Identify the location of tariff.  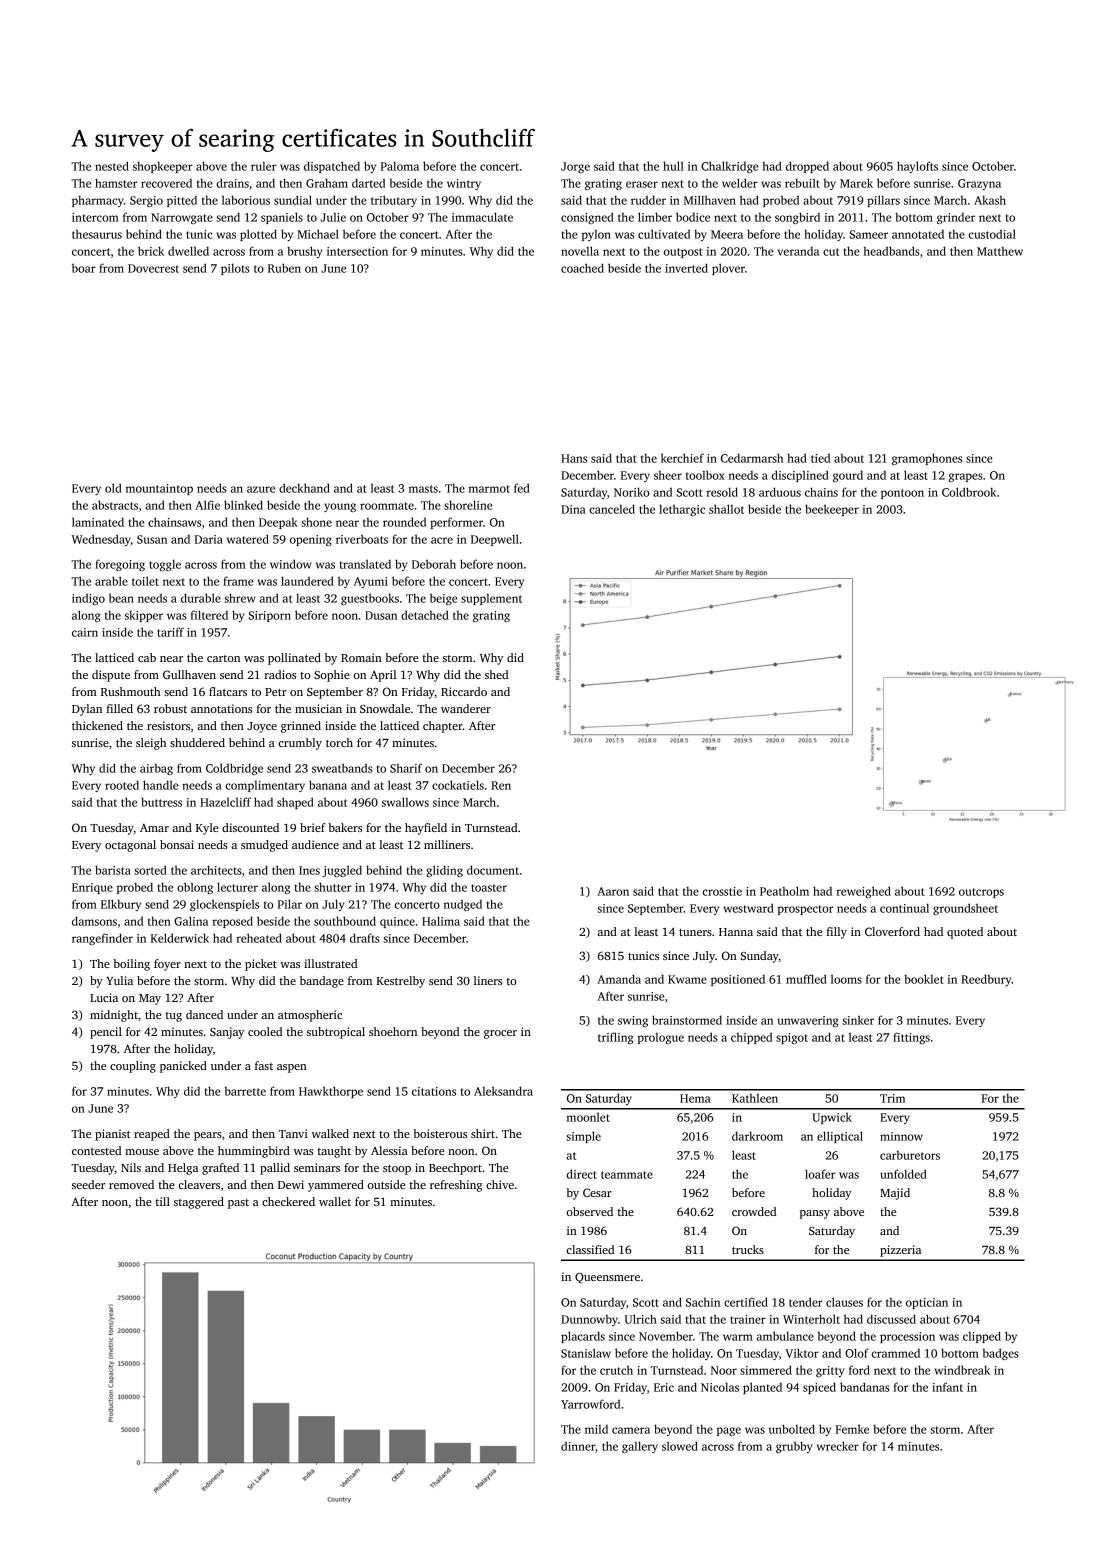
(170, 632).
